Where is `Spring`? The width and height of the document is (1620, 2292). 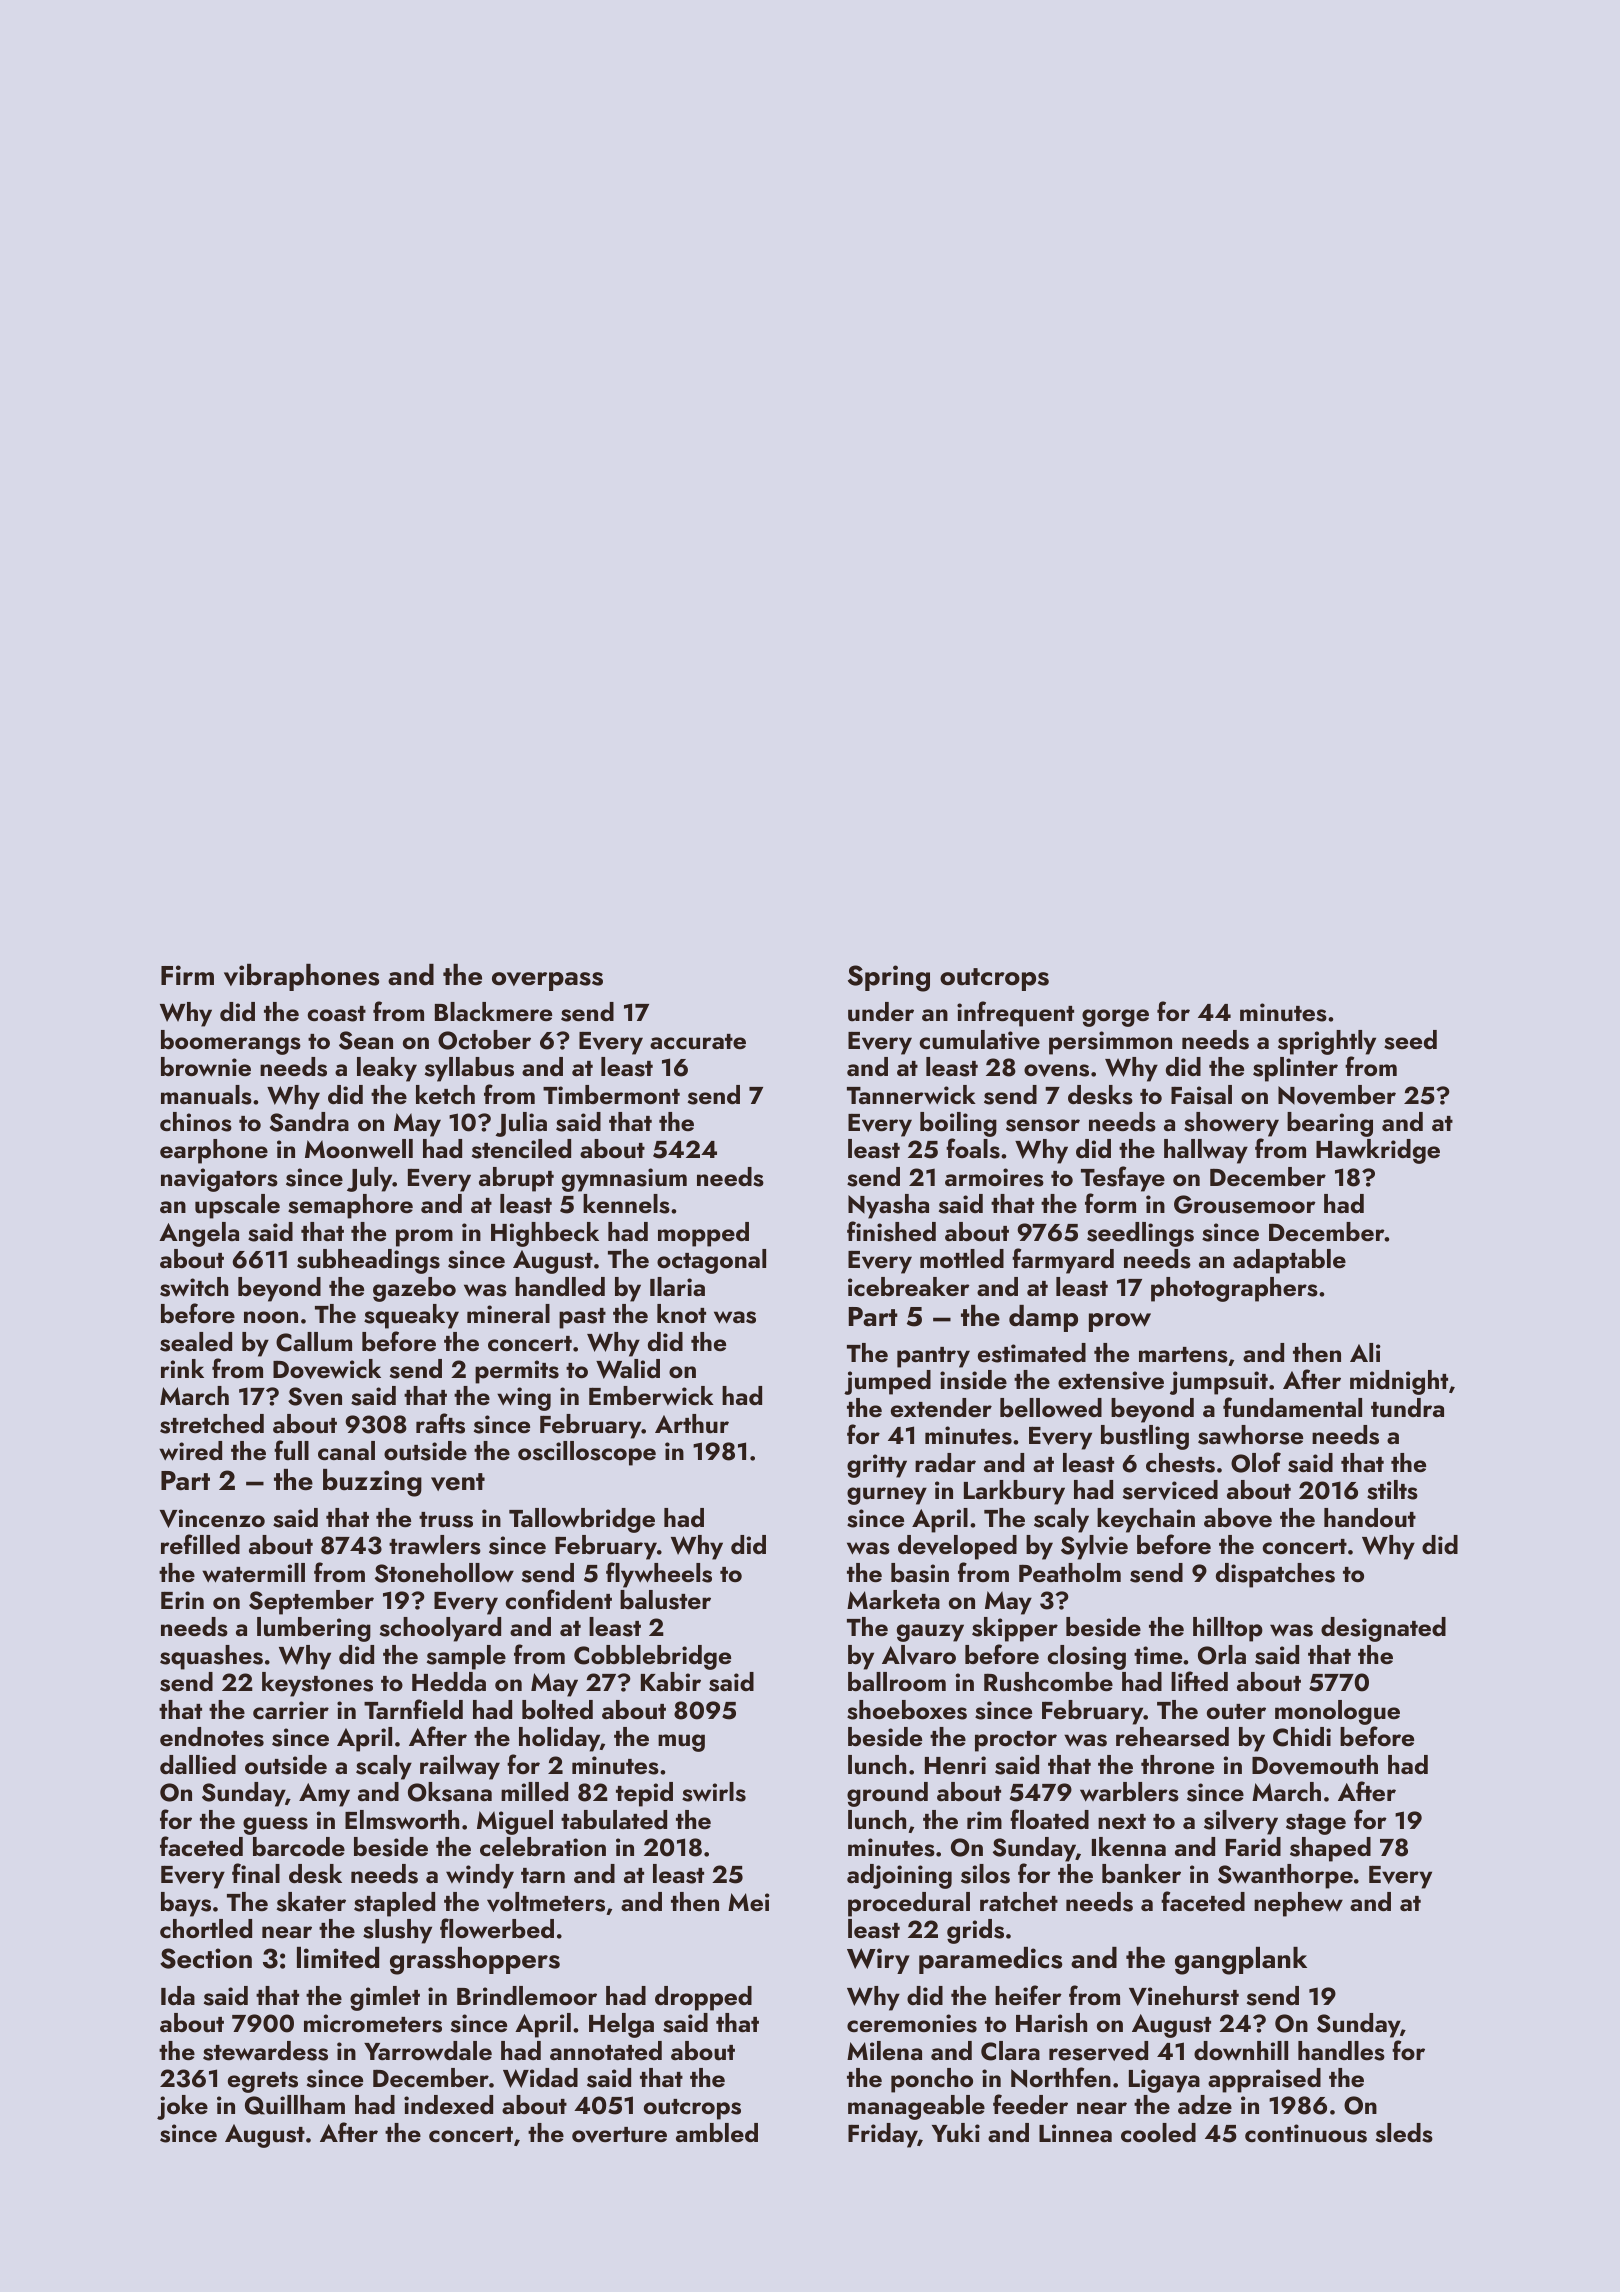 Spring is located at coordinates (889, 978).
